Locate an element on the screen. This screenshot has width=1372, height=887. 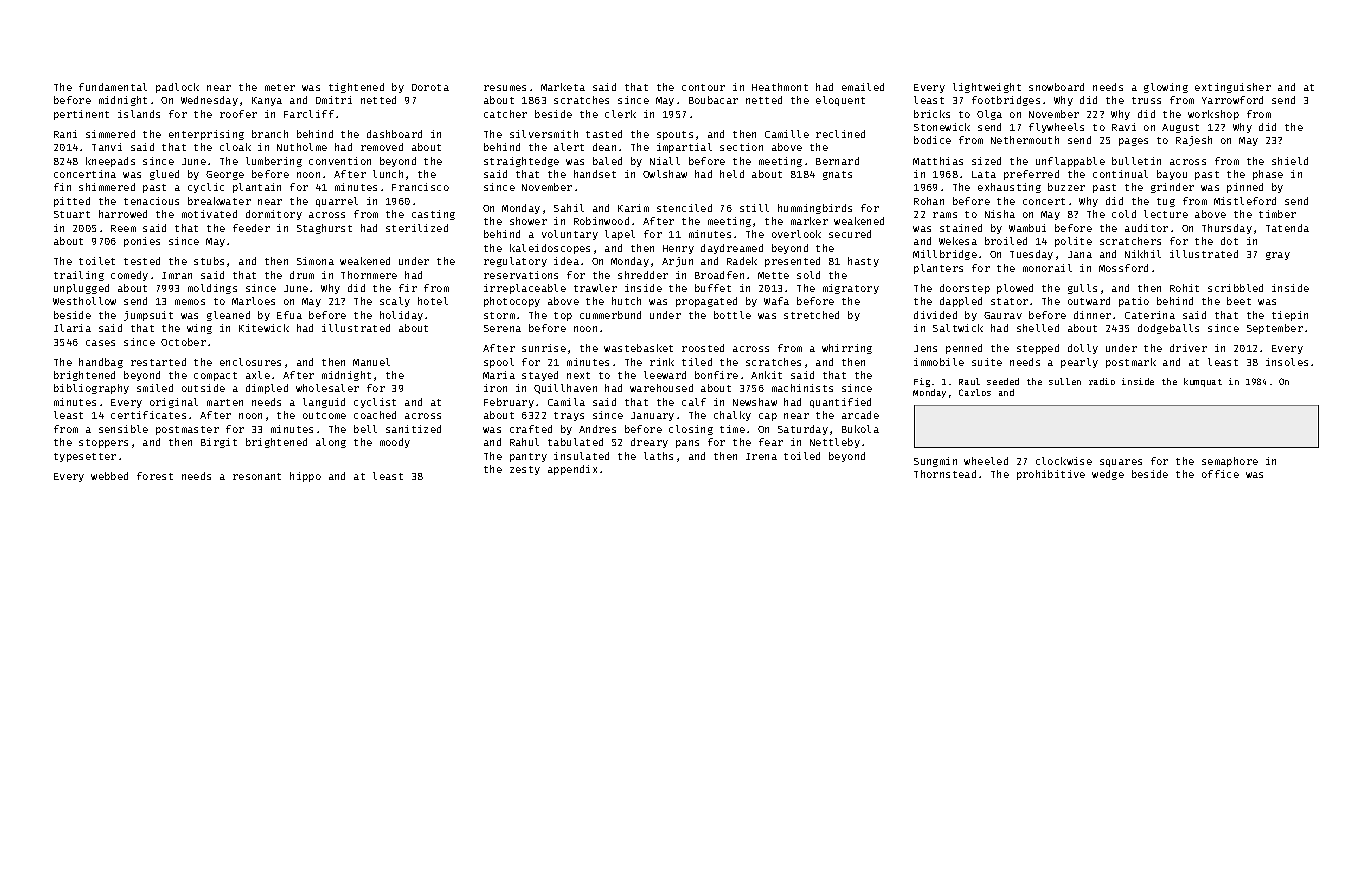
typesetter is located at coordinates (85, 457).
